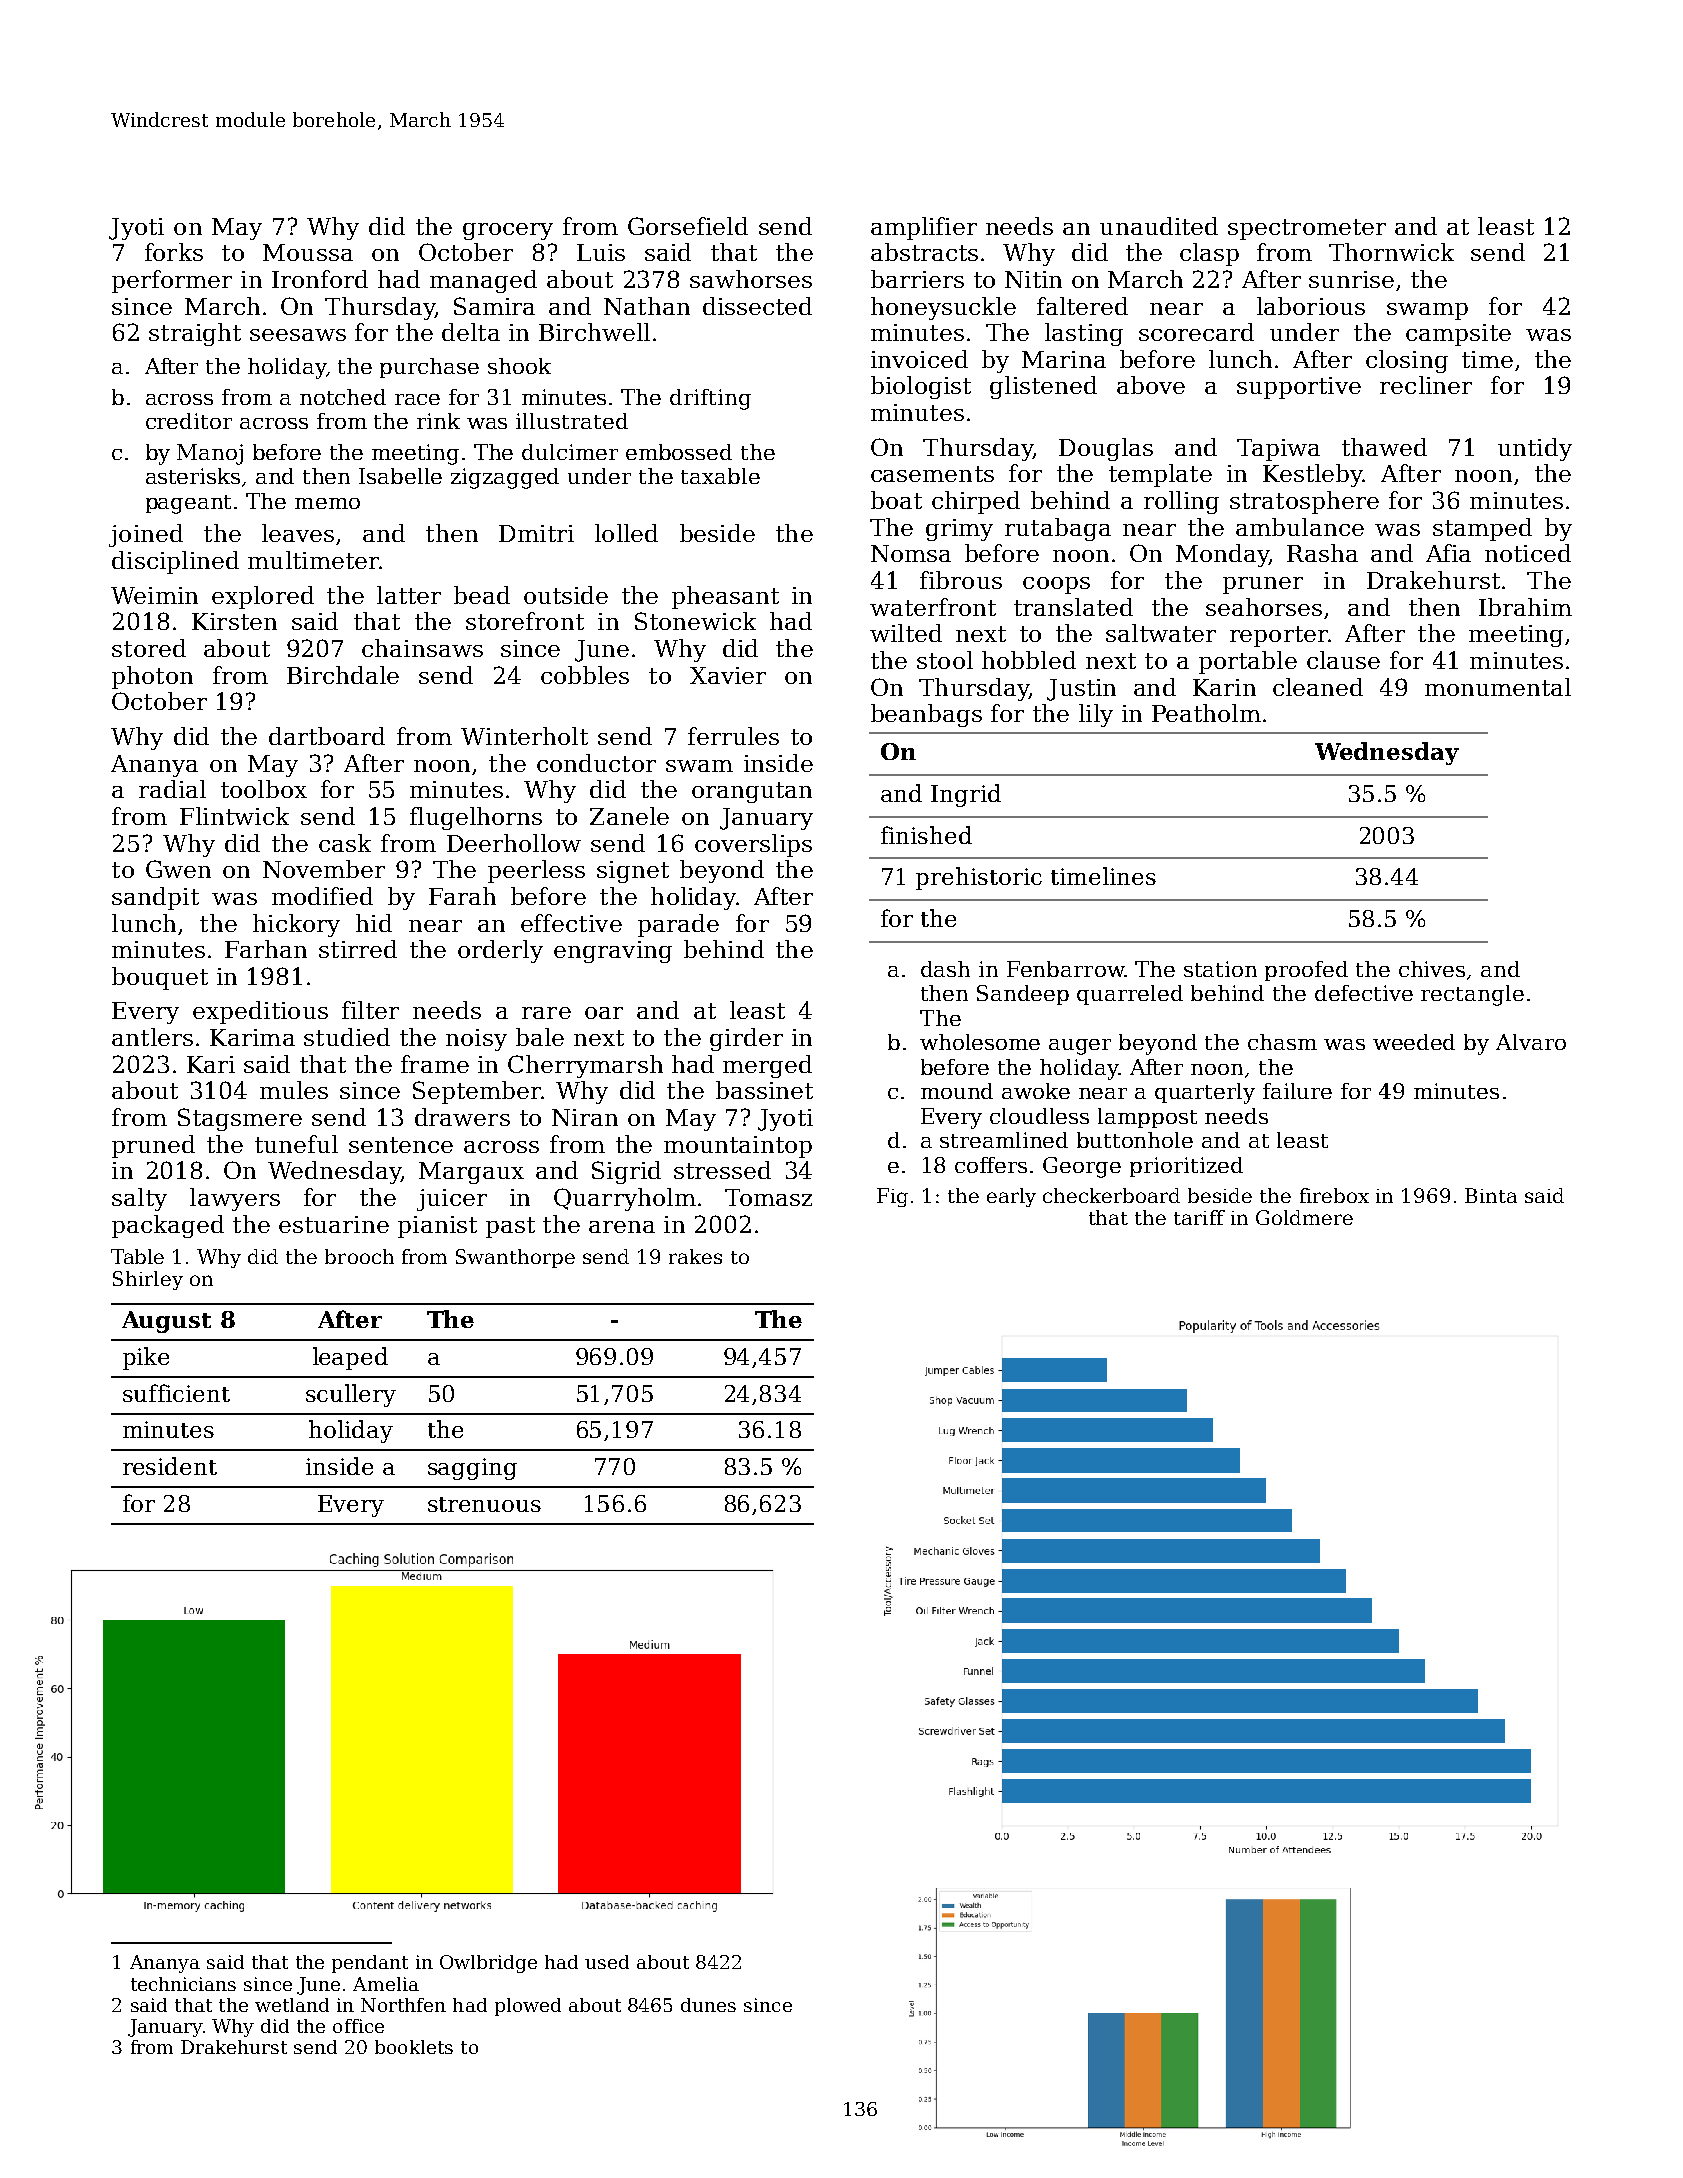  Describe the element at coordinates (528, 2007) in the page. I see `plowed` at that location.
